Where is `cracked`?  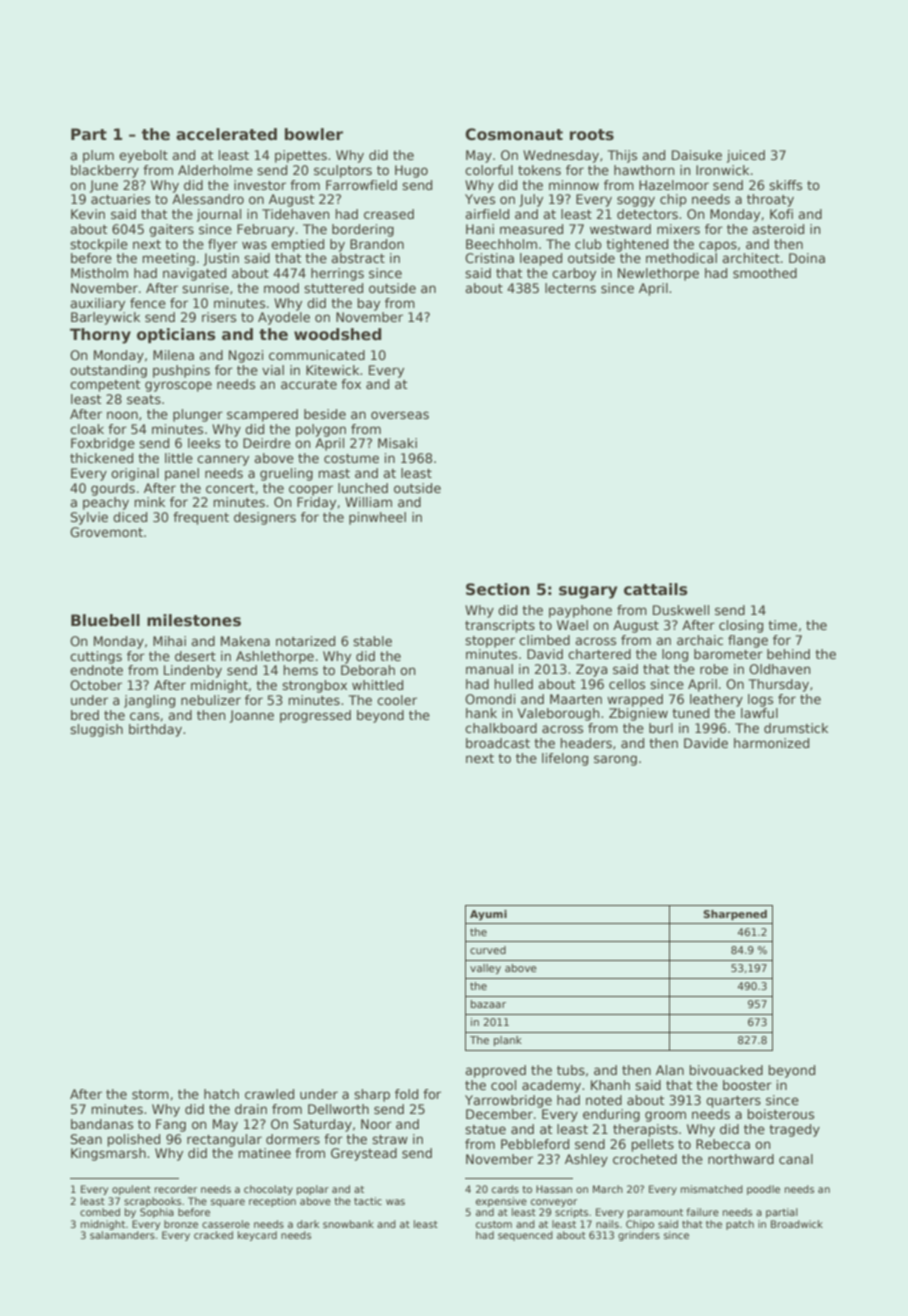
cracked is located at coordinates (213, 1235).
